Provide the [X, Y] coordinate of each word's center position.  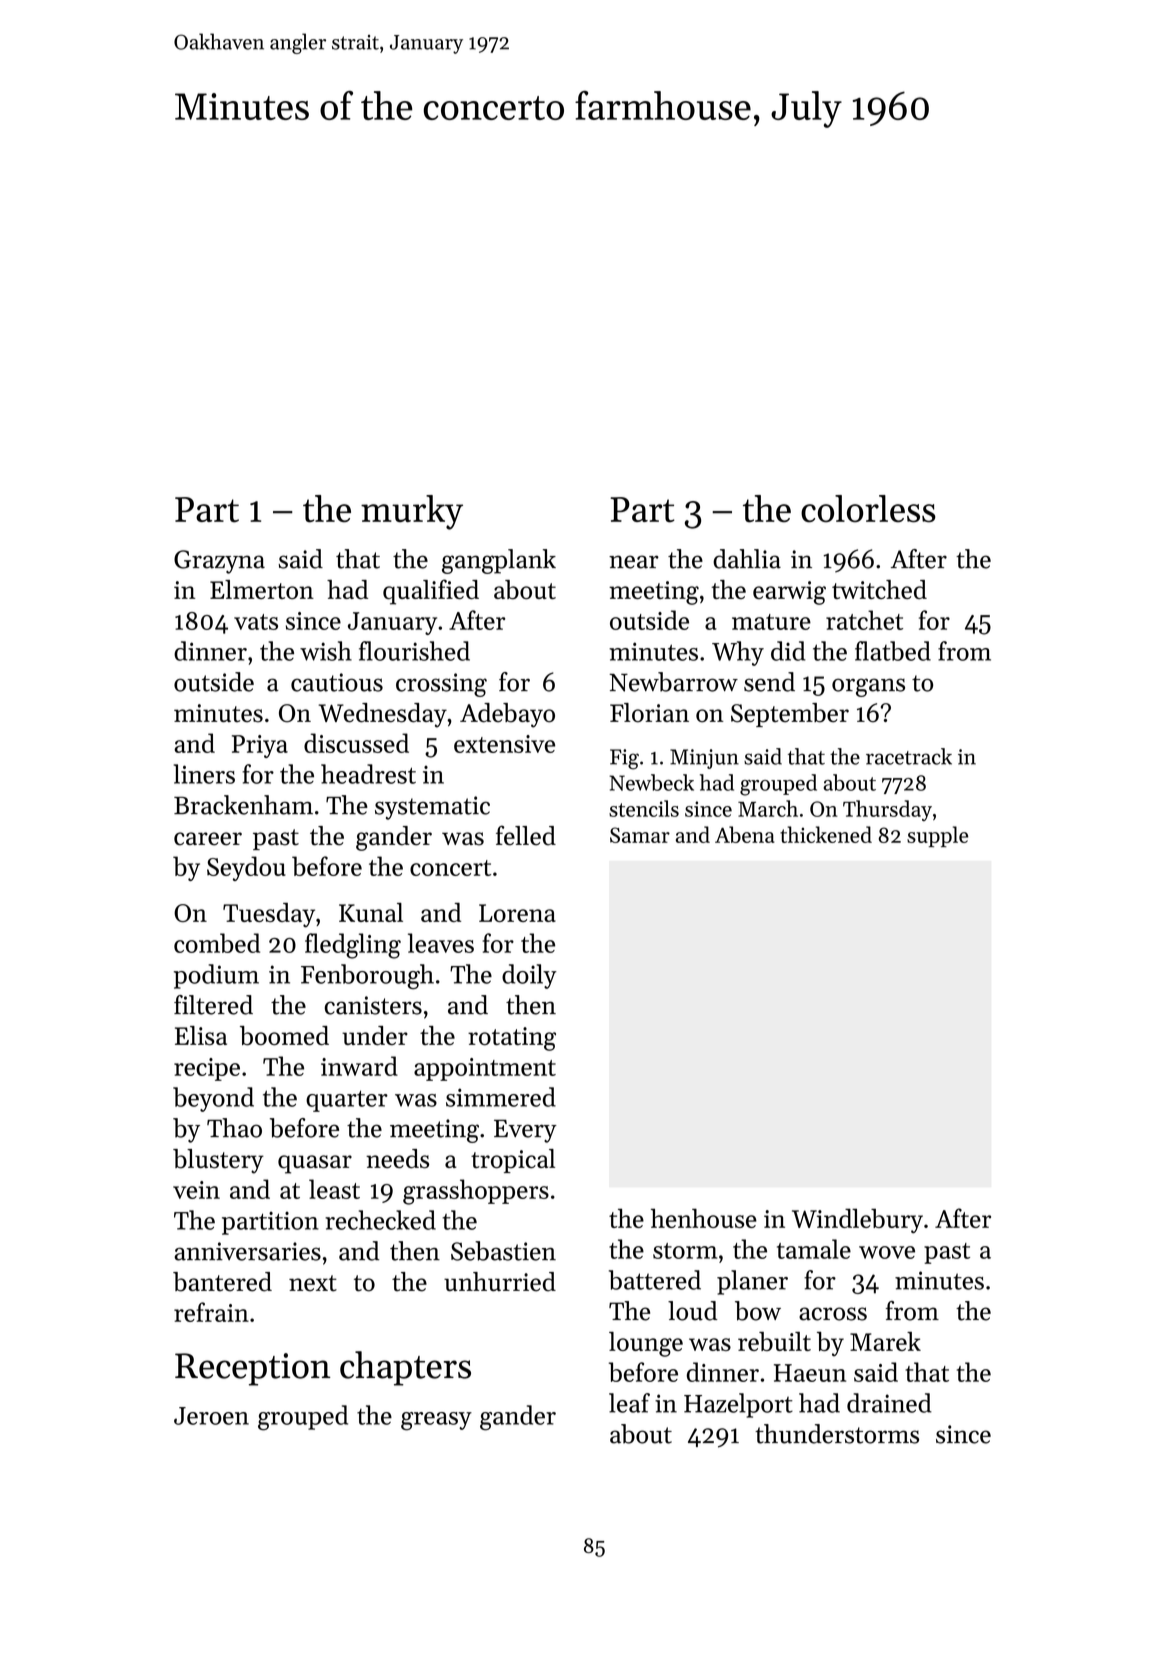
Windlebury [857, 1220]
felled [526, 835]
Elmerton [262, 589]
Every [525, 1131]
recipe [207, 1069]
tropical [513, 1161]
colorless [868, 508]
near [634, 562]
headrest [368, 774]
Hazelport [738, 1405]
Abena [745, 834]
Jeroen [211, 1416]
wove [887, 1252]
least [334, 1189]
